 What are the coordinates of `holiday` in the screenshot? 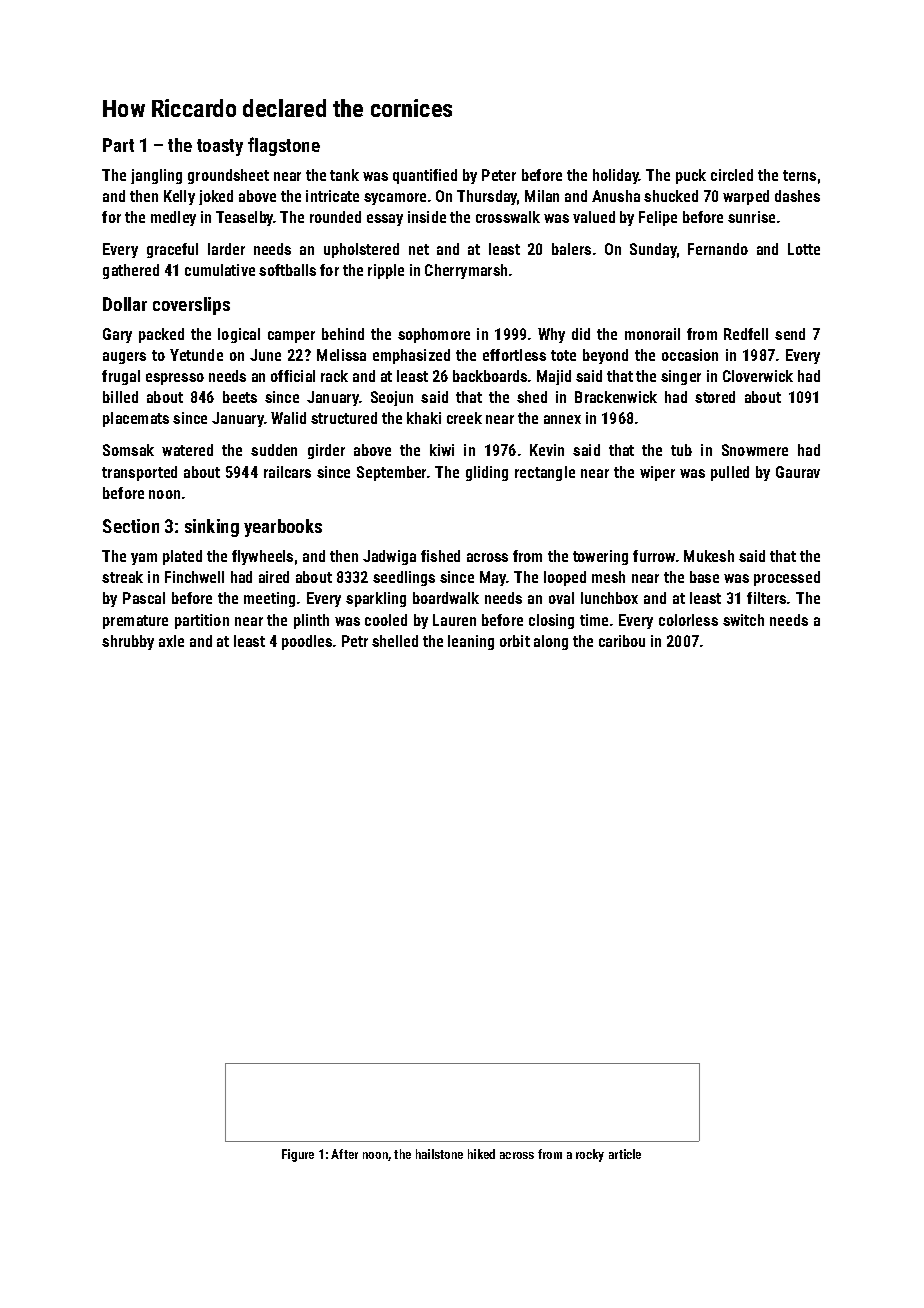 It's located at (616, 176).
